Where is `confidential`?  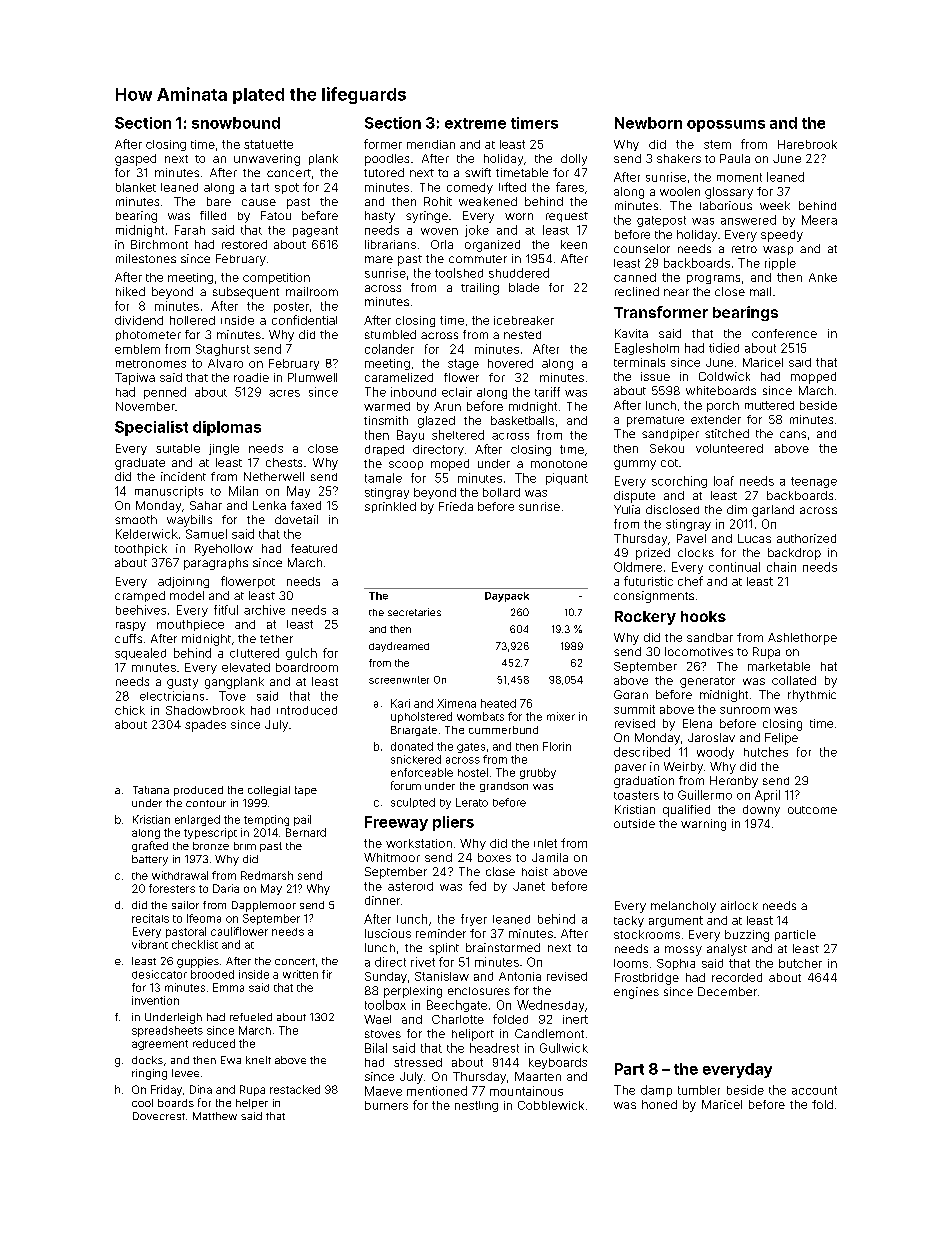 confidential is located at coordinates (304, 320).
